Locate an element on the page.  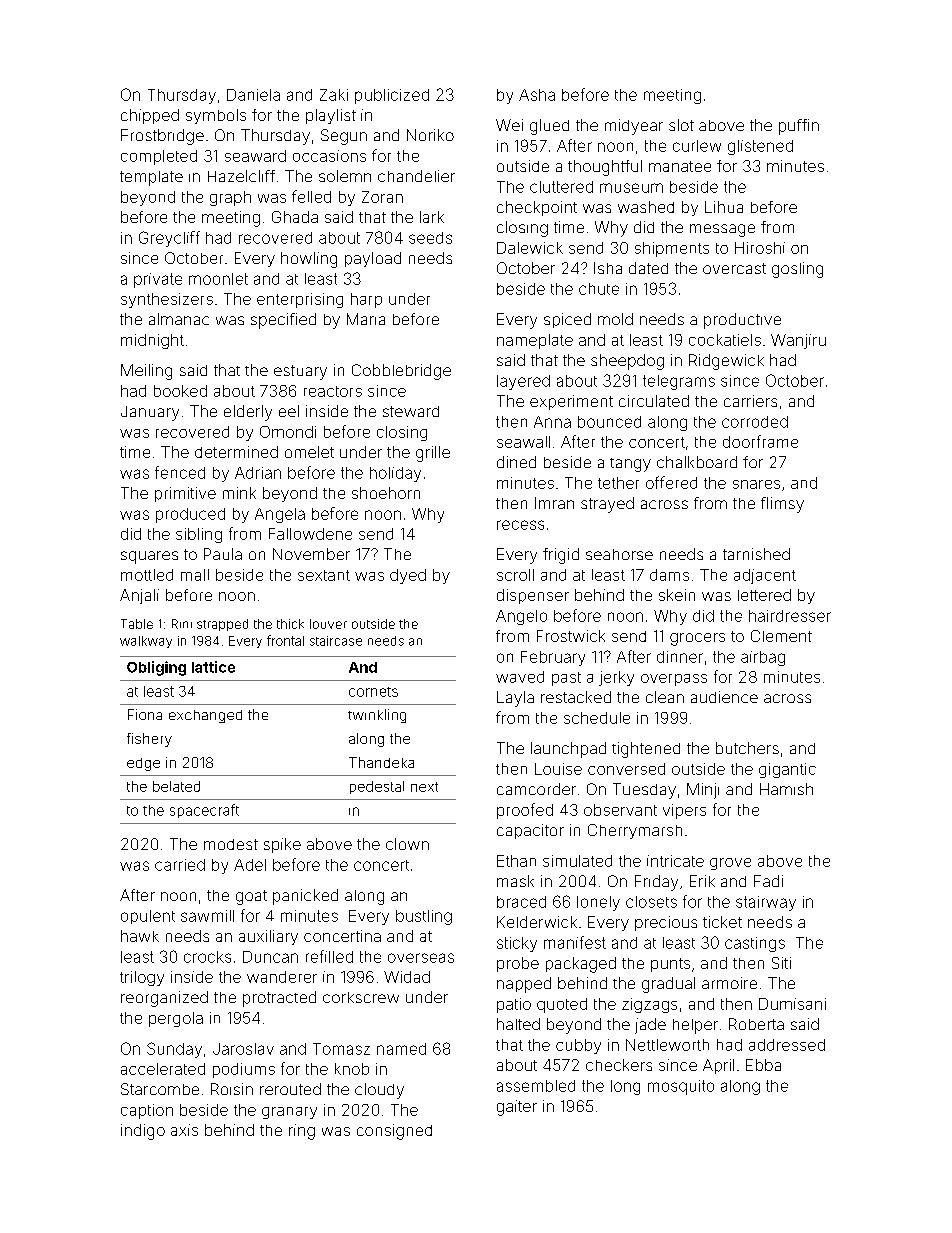
belated is located at coordinates (176, 786).
